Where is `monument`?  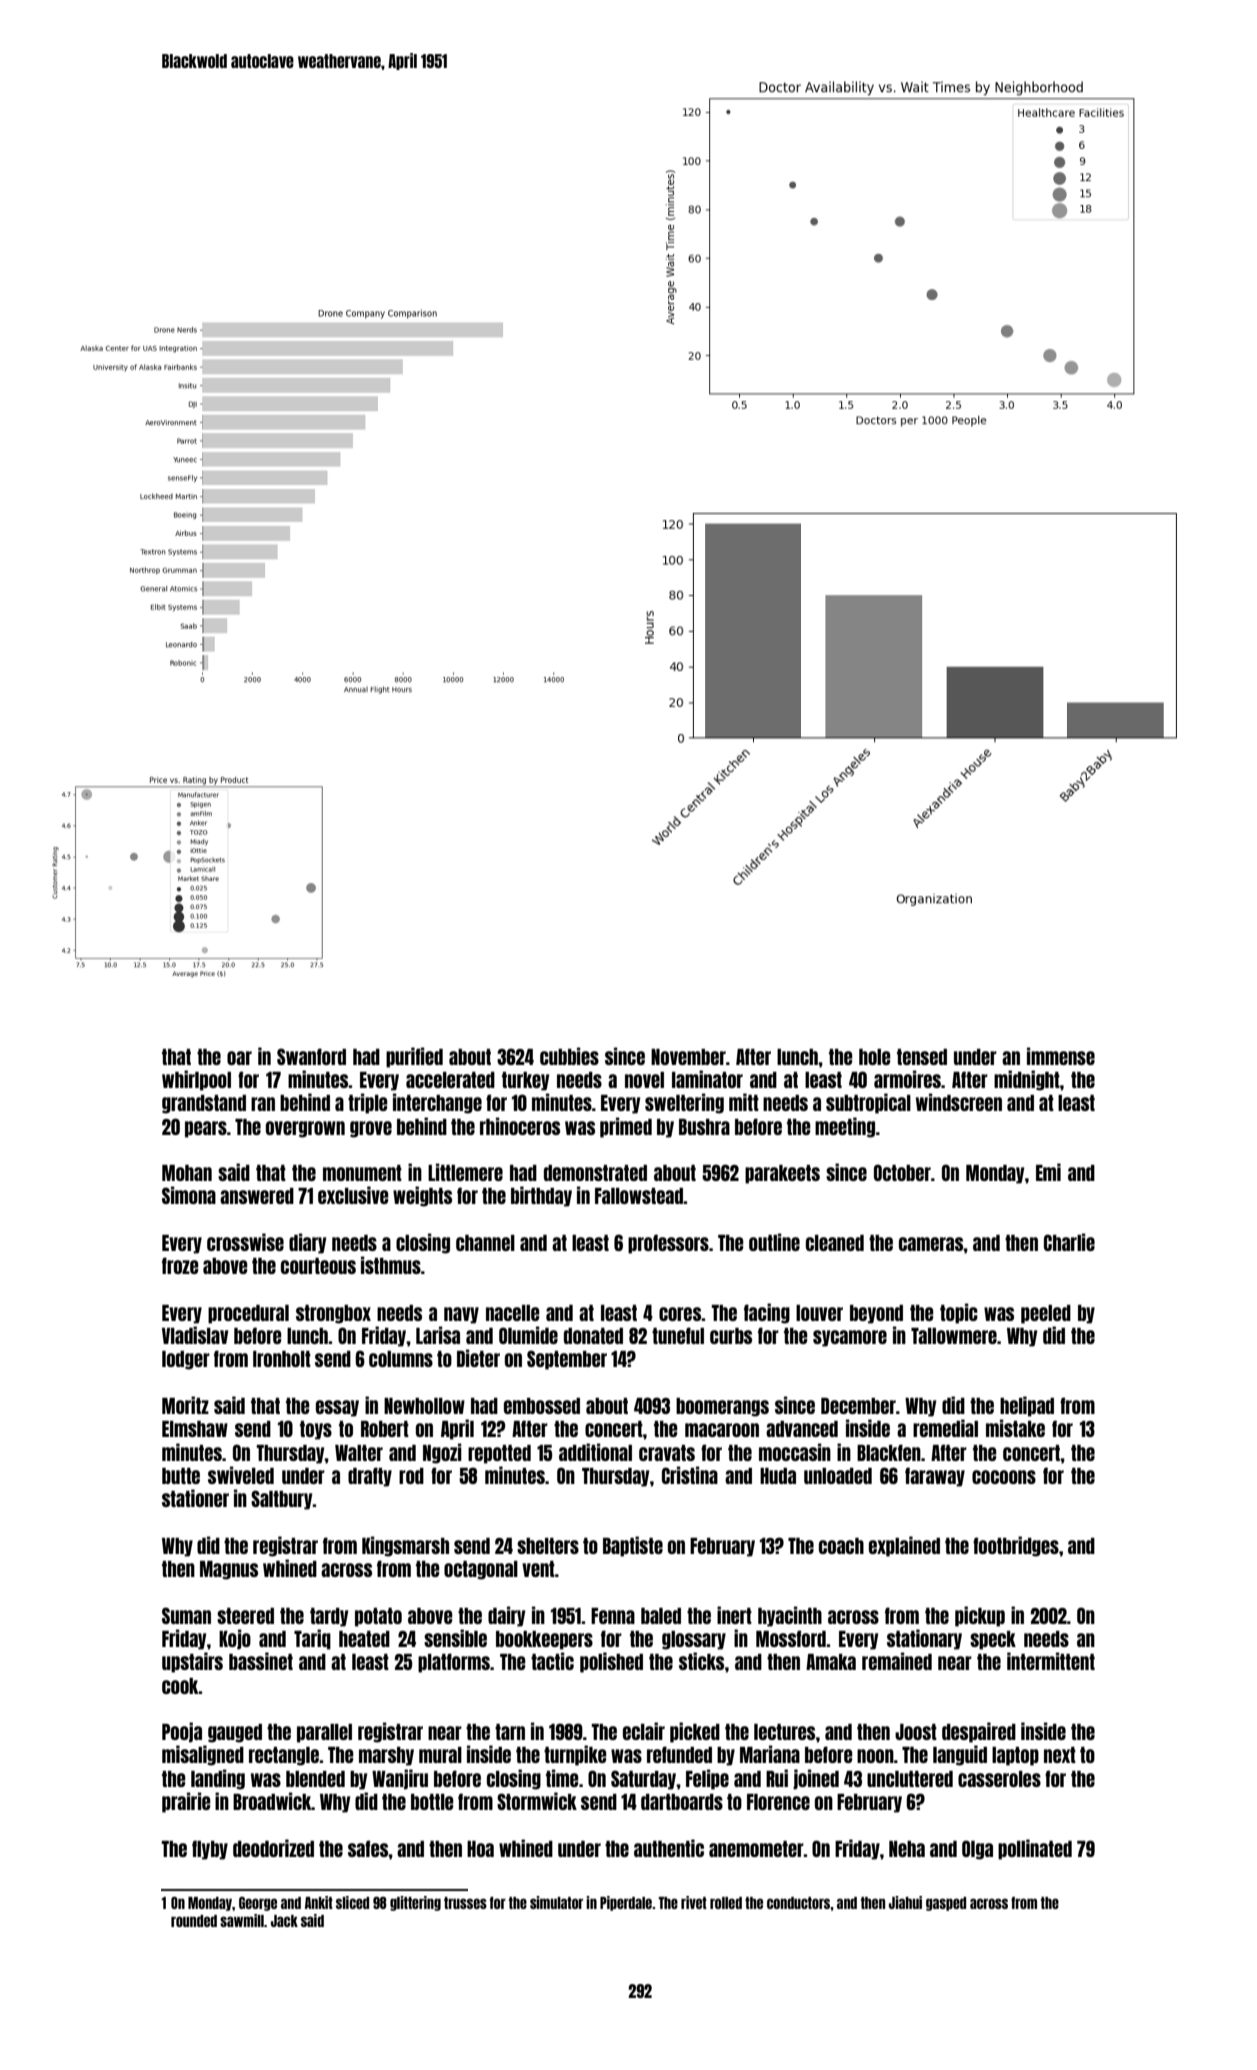 monument is located at coordinates (362, 1173).
